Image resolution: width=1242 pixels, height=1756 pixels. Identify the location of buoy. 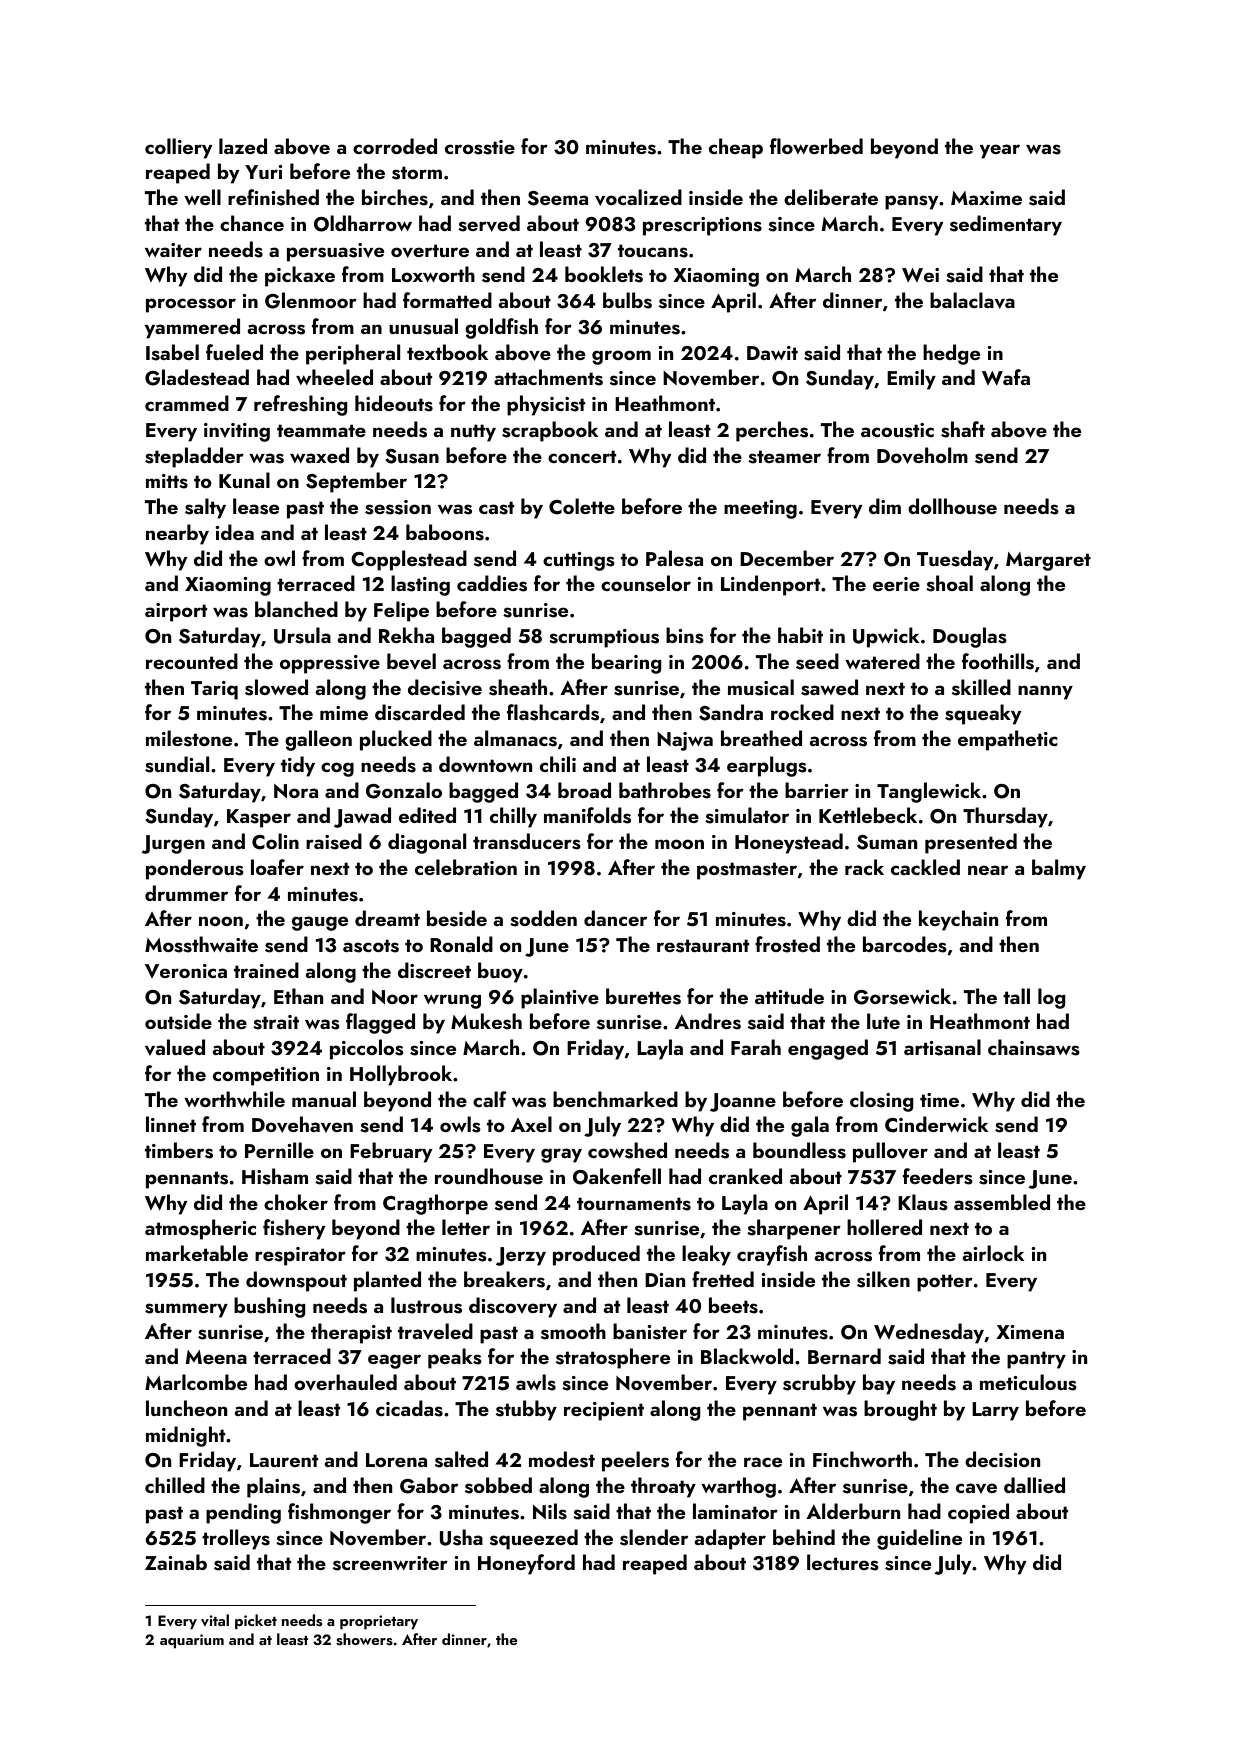
(500, 972).
